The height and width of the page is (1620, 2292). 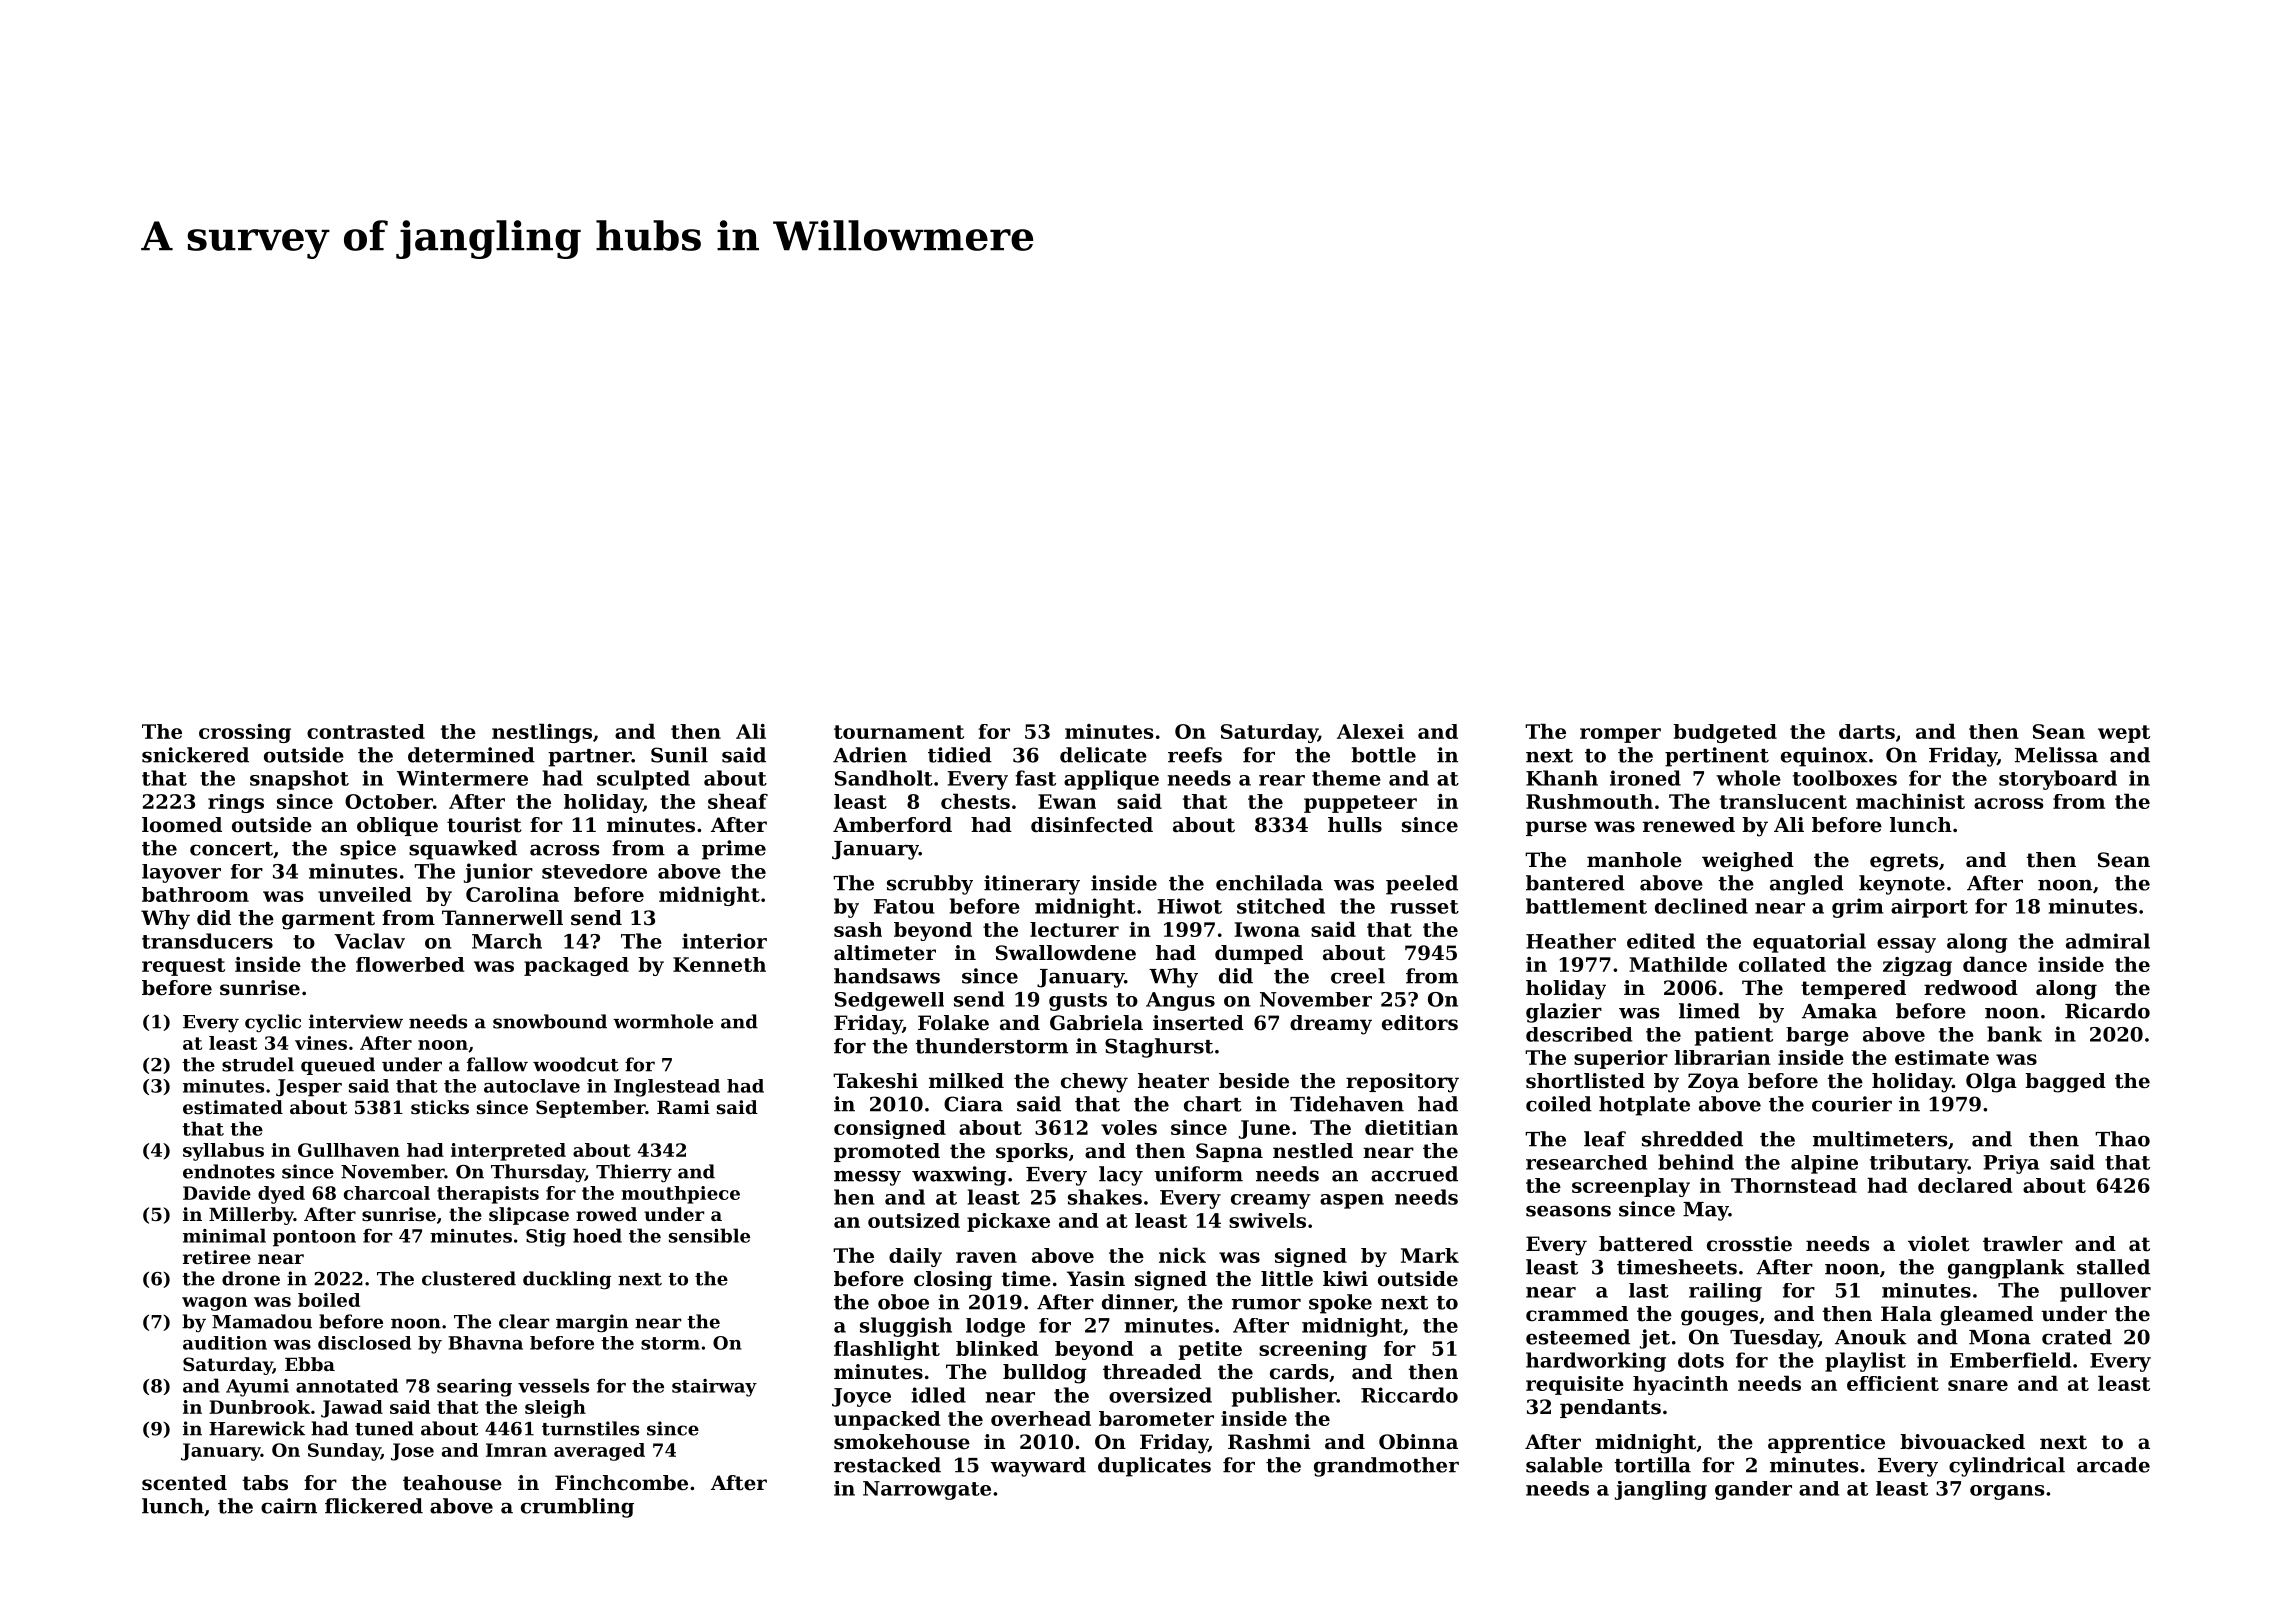 What do you see at coordinates (1867, 731) in the page?
I see `darts` at bounding box center [1867, 731].
